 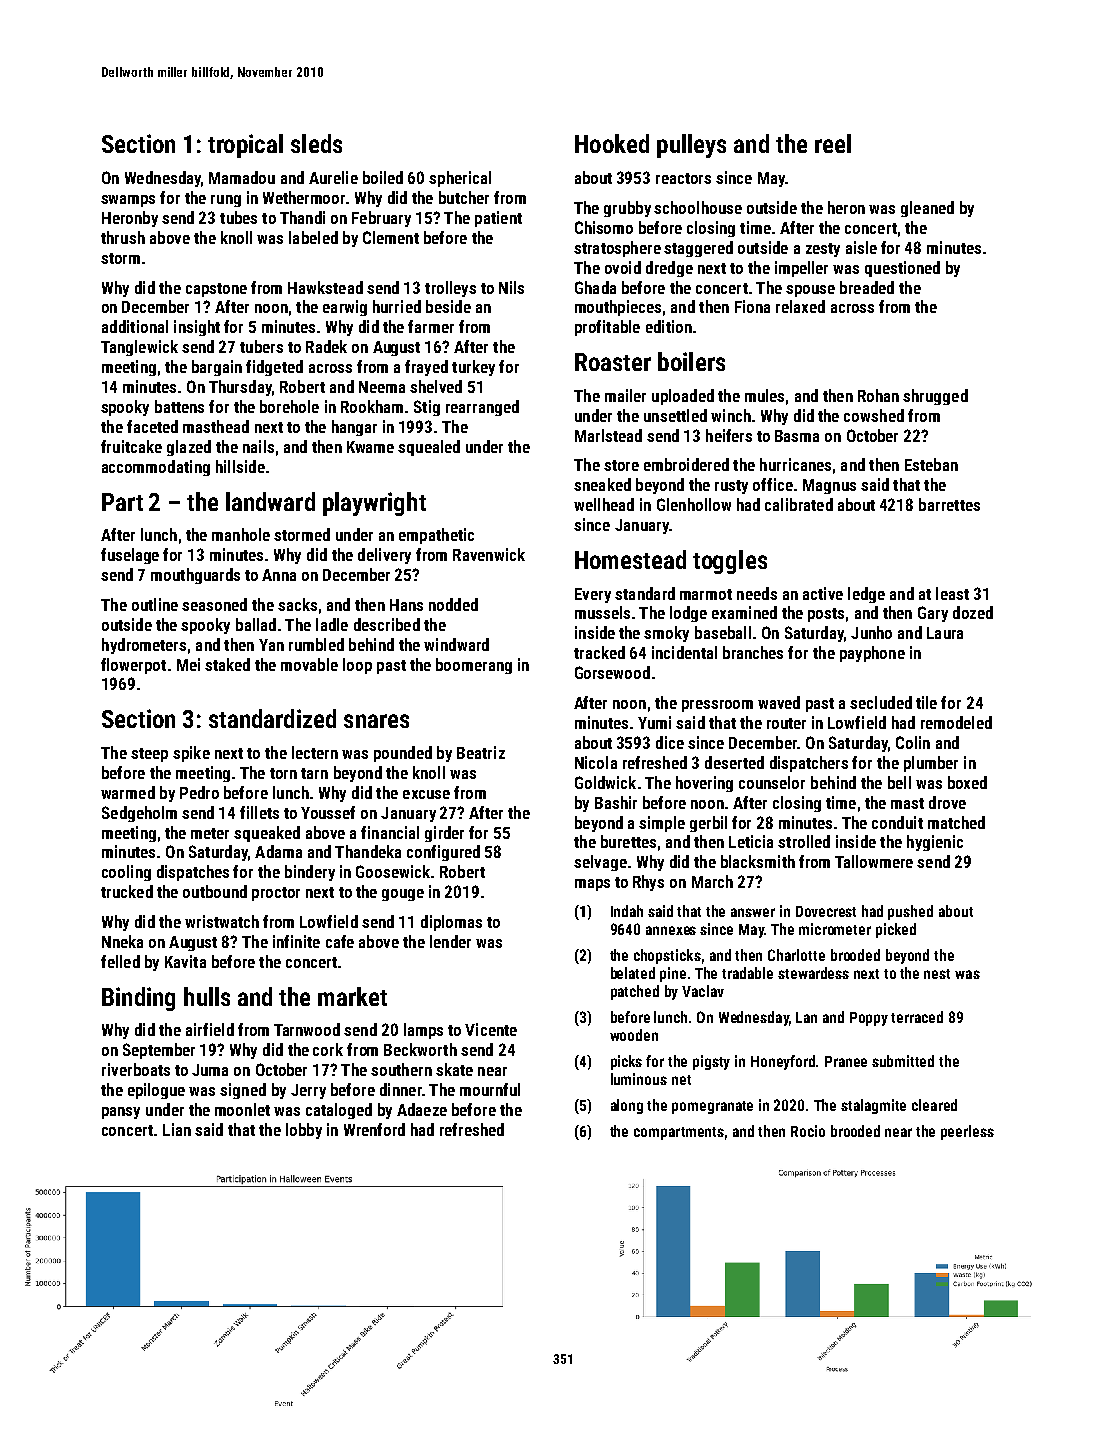 I want to click on manhole, so click(x=241, y=534).
